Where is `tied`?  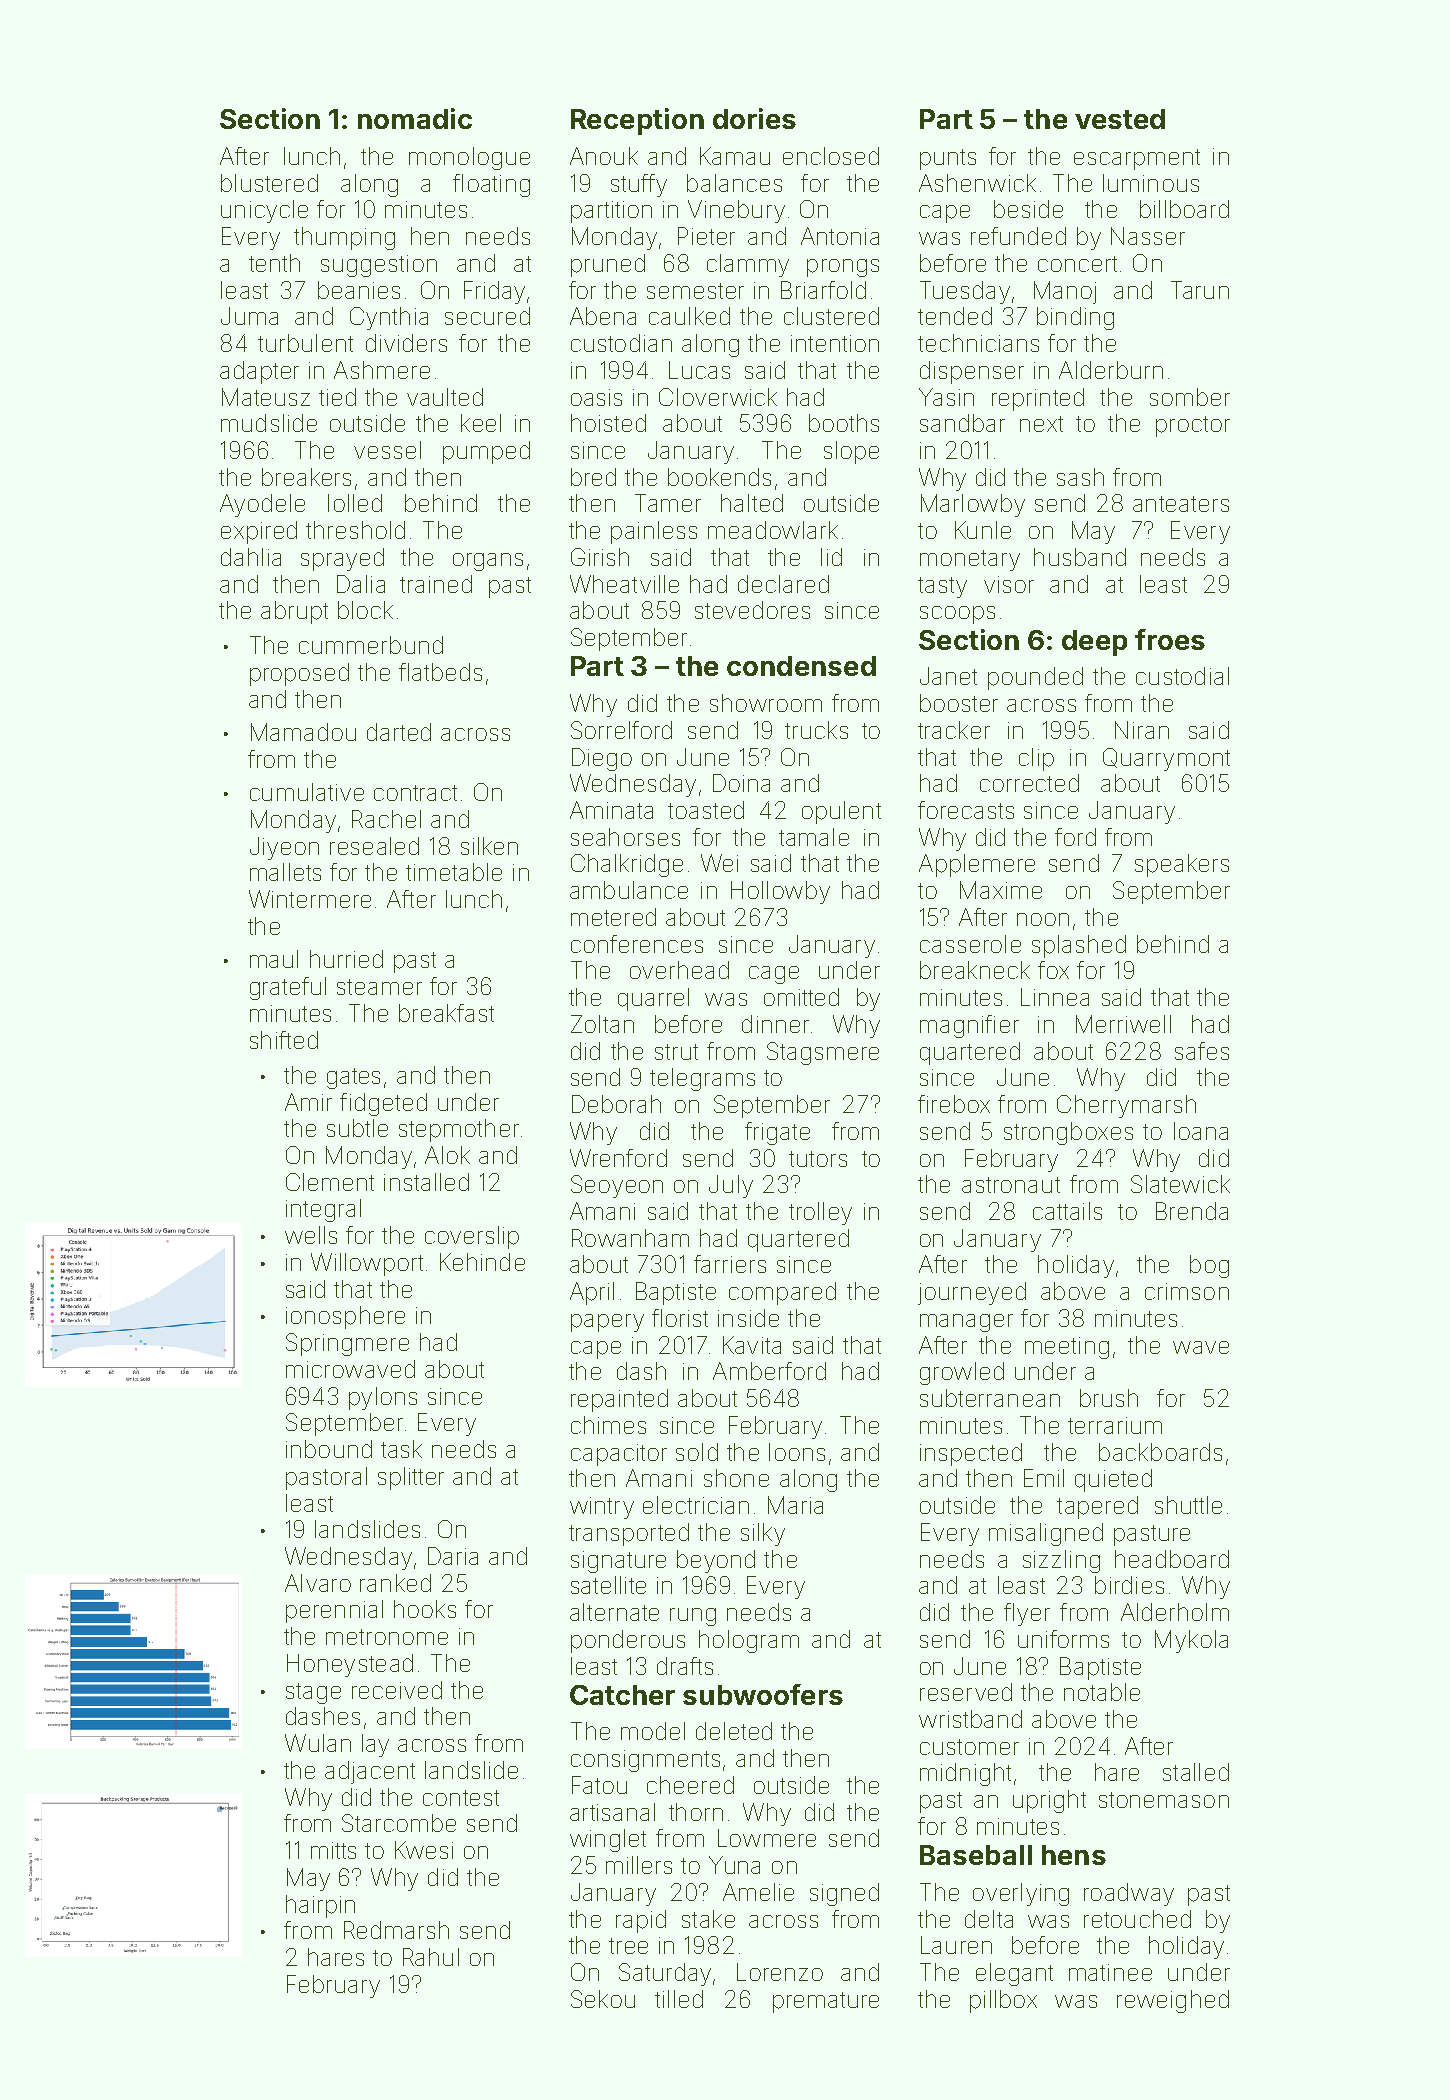 tied is located at coordinates (337, 397).
